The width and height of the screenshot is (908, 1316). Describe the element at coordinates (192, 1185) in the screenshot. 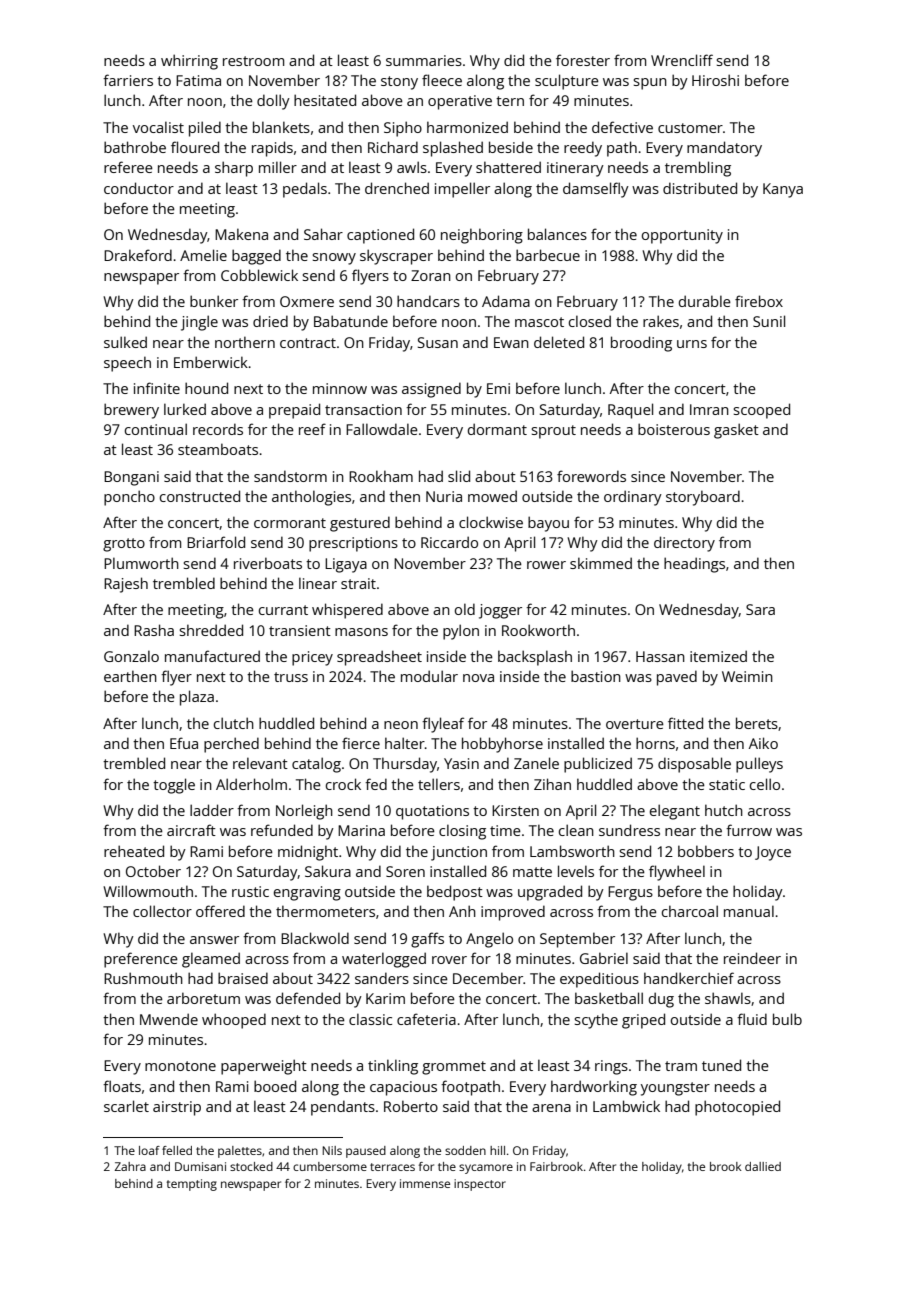

I see `tempting` at that location.
